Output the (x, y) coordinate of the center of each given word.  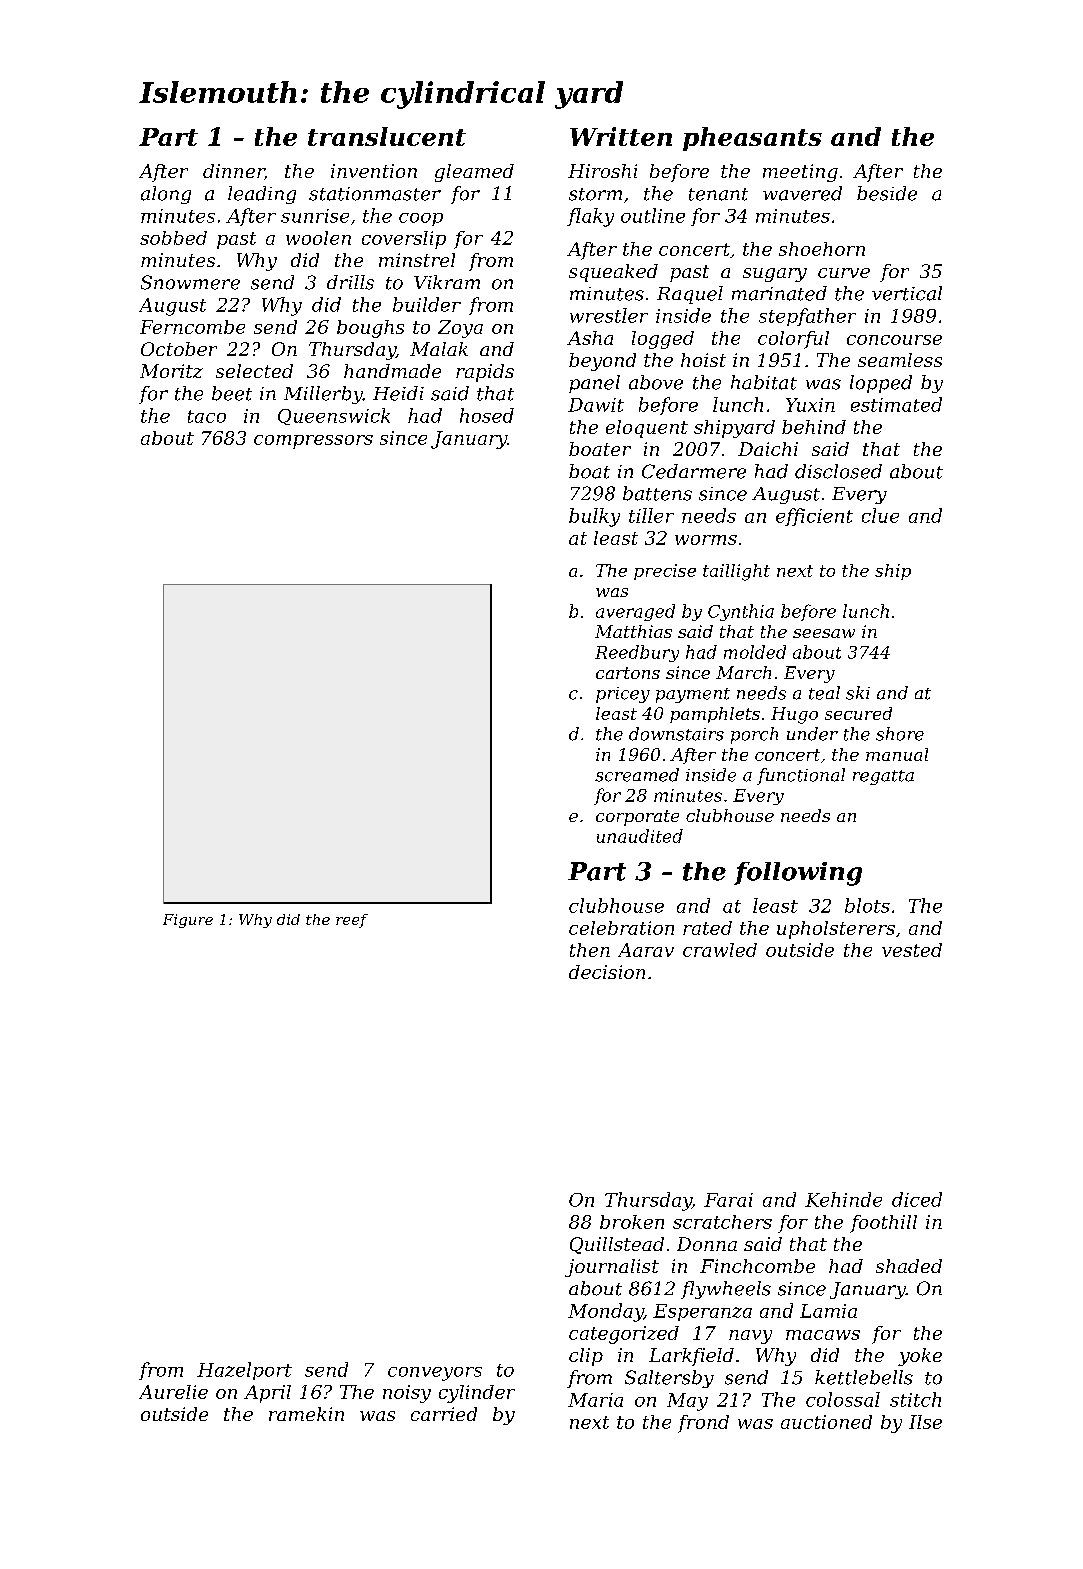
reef (352, 921)
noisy (407, 1394)
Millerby (323, 395)
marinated (779, 293)
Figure (188, 921)
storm (595, 194)
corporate (637, 818)
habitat (764, 382)
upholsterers (836, 930)
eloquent (647, 429)
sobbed (173, 238)
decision (607, 972)
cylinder (477, 1394)
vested (912, 950)
